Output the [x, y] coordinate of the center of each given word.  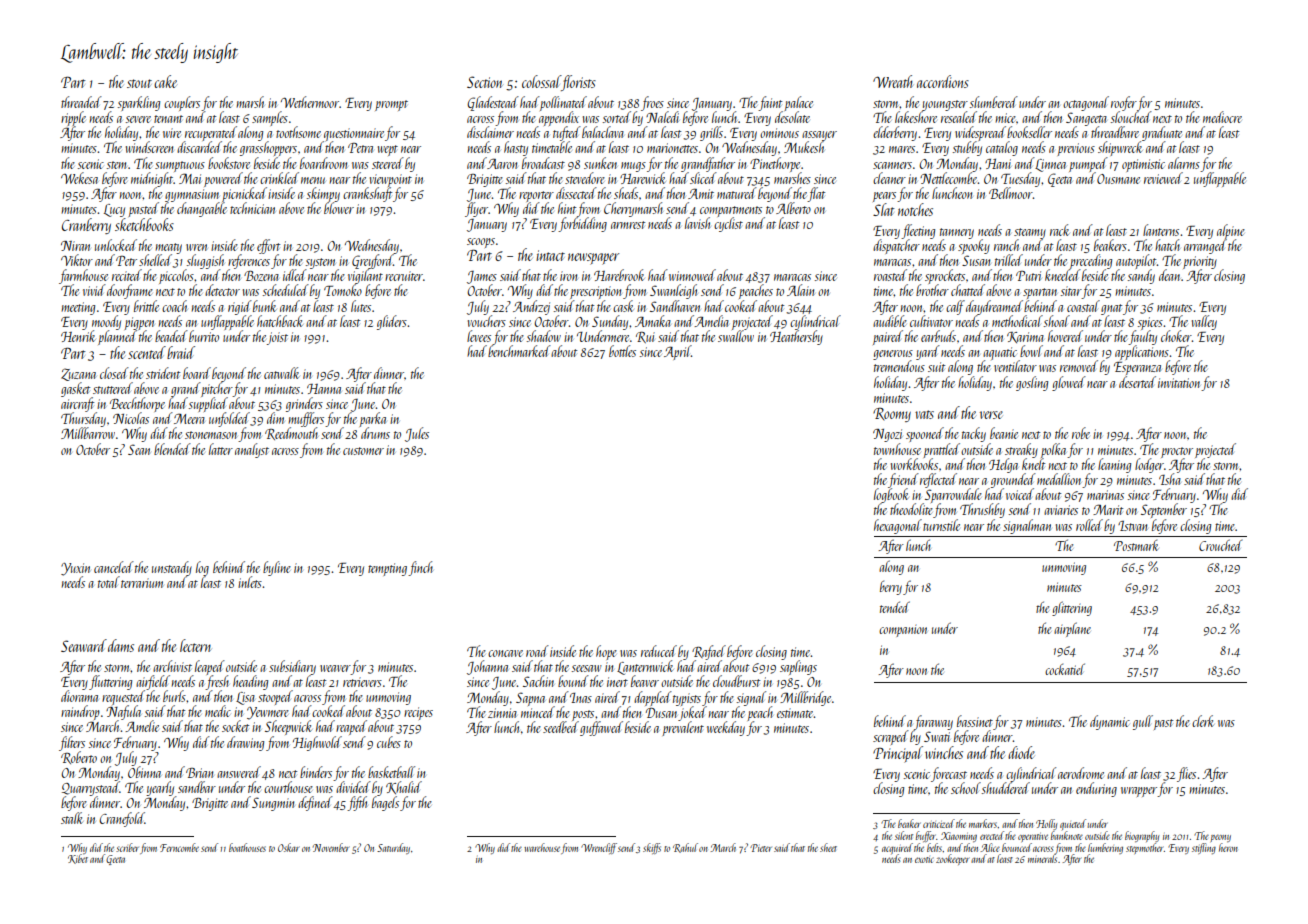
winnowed [692, 275]
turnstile [941, 525]
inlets [250, 582]
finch [420, 568]
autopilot [1136, 262]
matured [737, 193]
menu [313, 180]
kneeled [1062, 275]
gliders [392, 322]
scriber [127, 847]
